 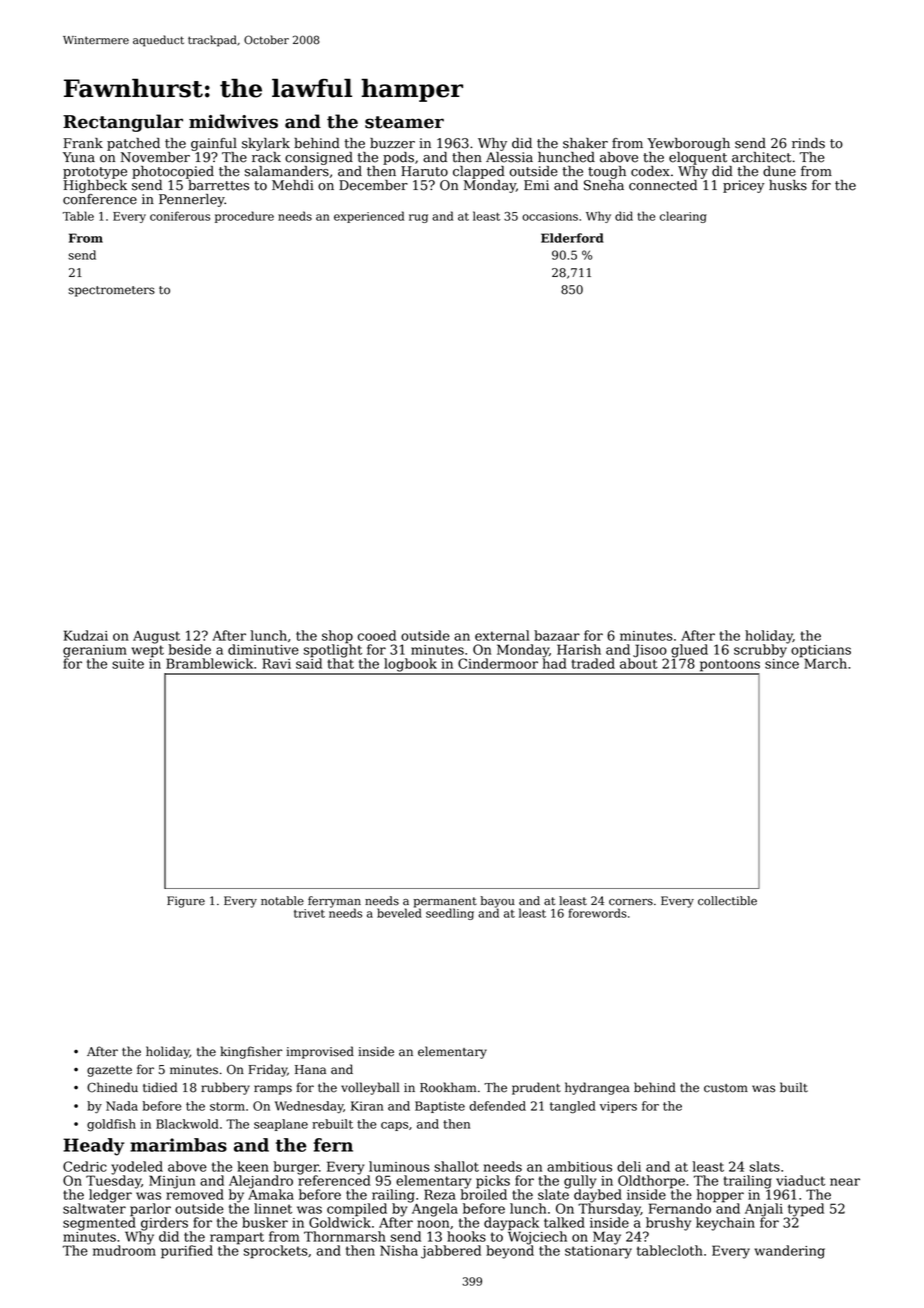 What do you see at coordinates (498, 663) in the page?
I see `Cindermoor` at bounding box center [498, 663].
